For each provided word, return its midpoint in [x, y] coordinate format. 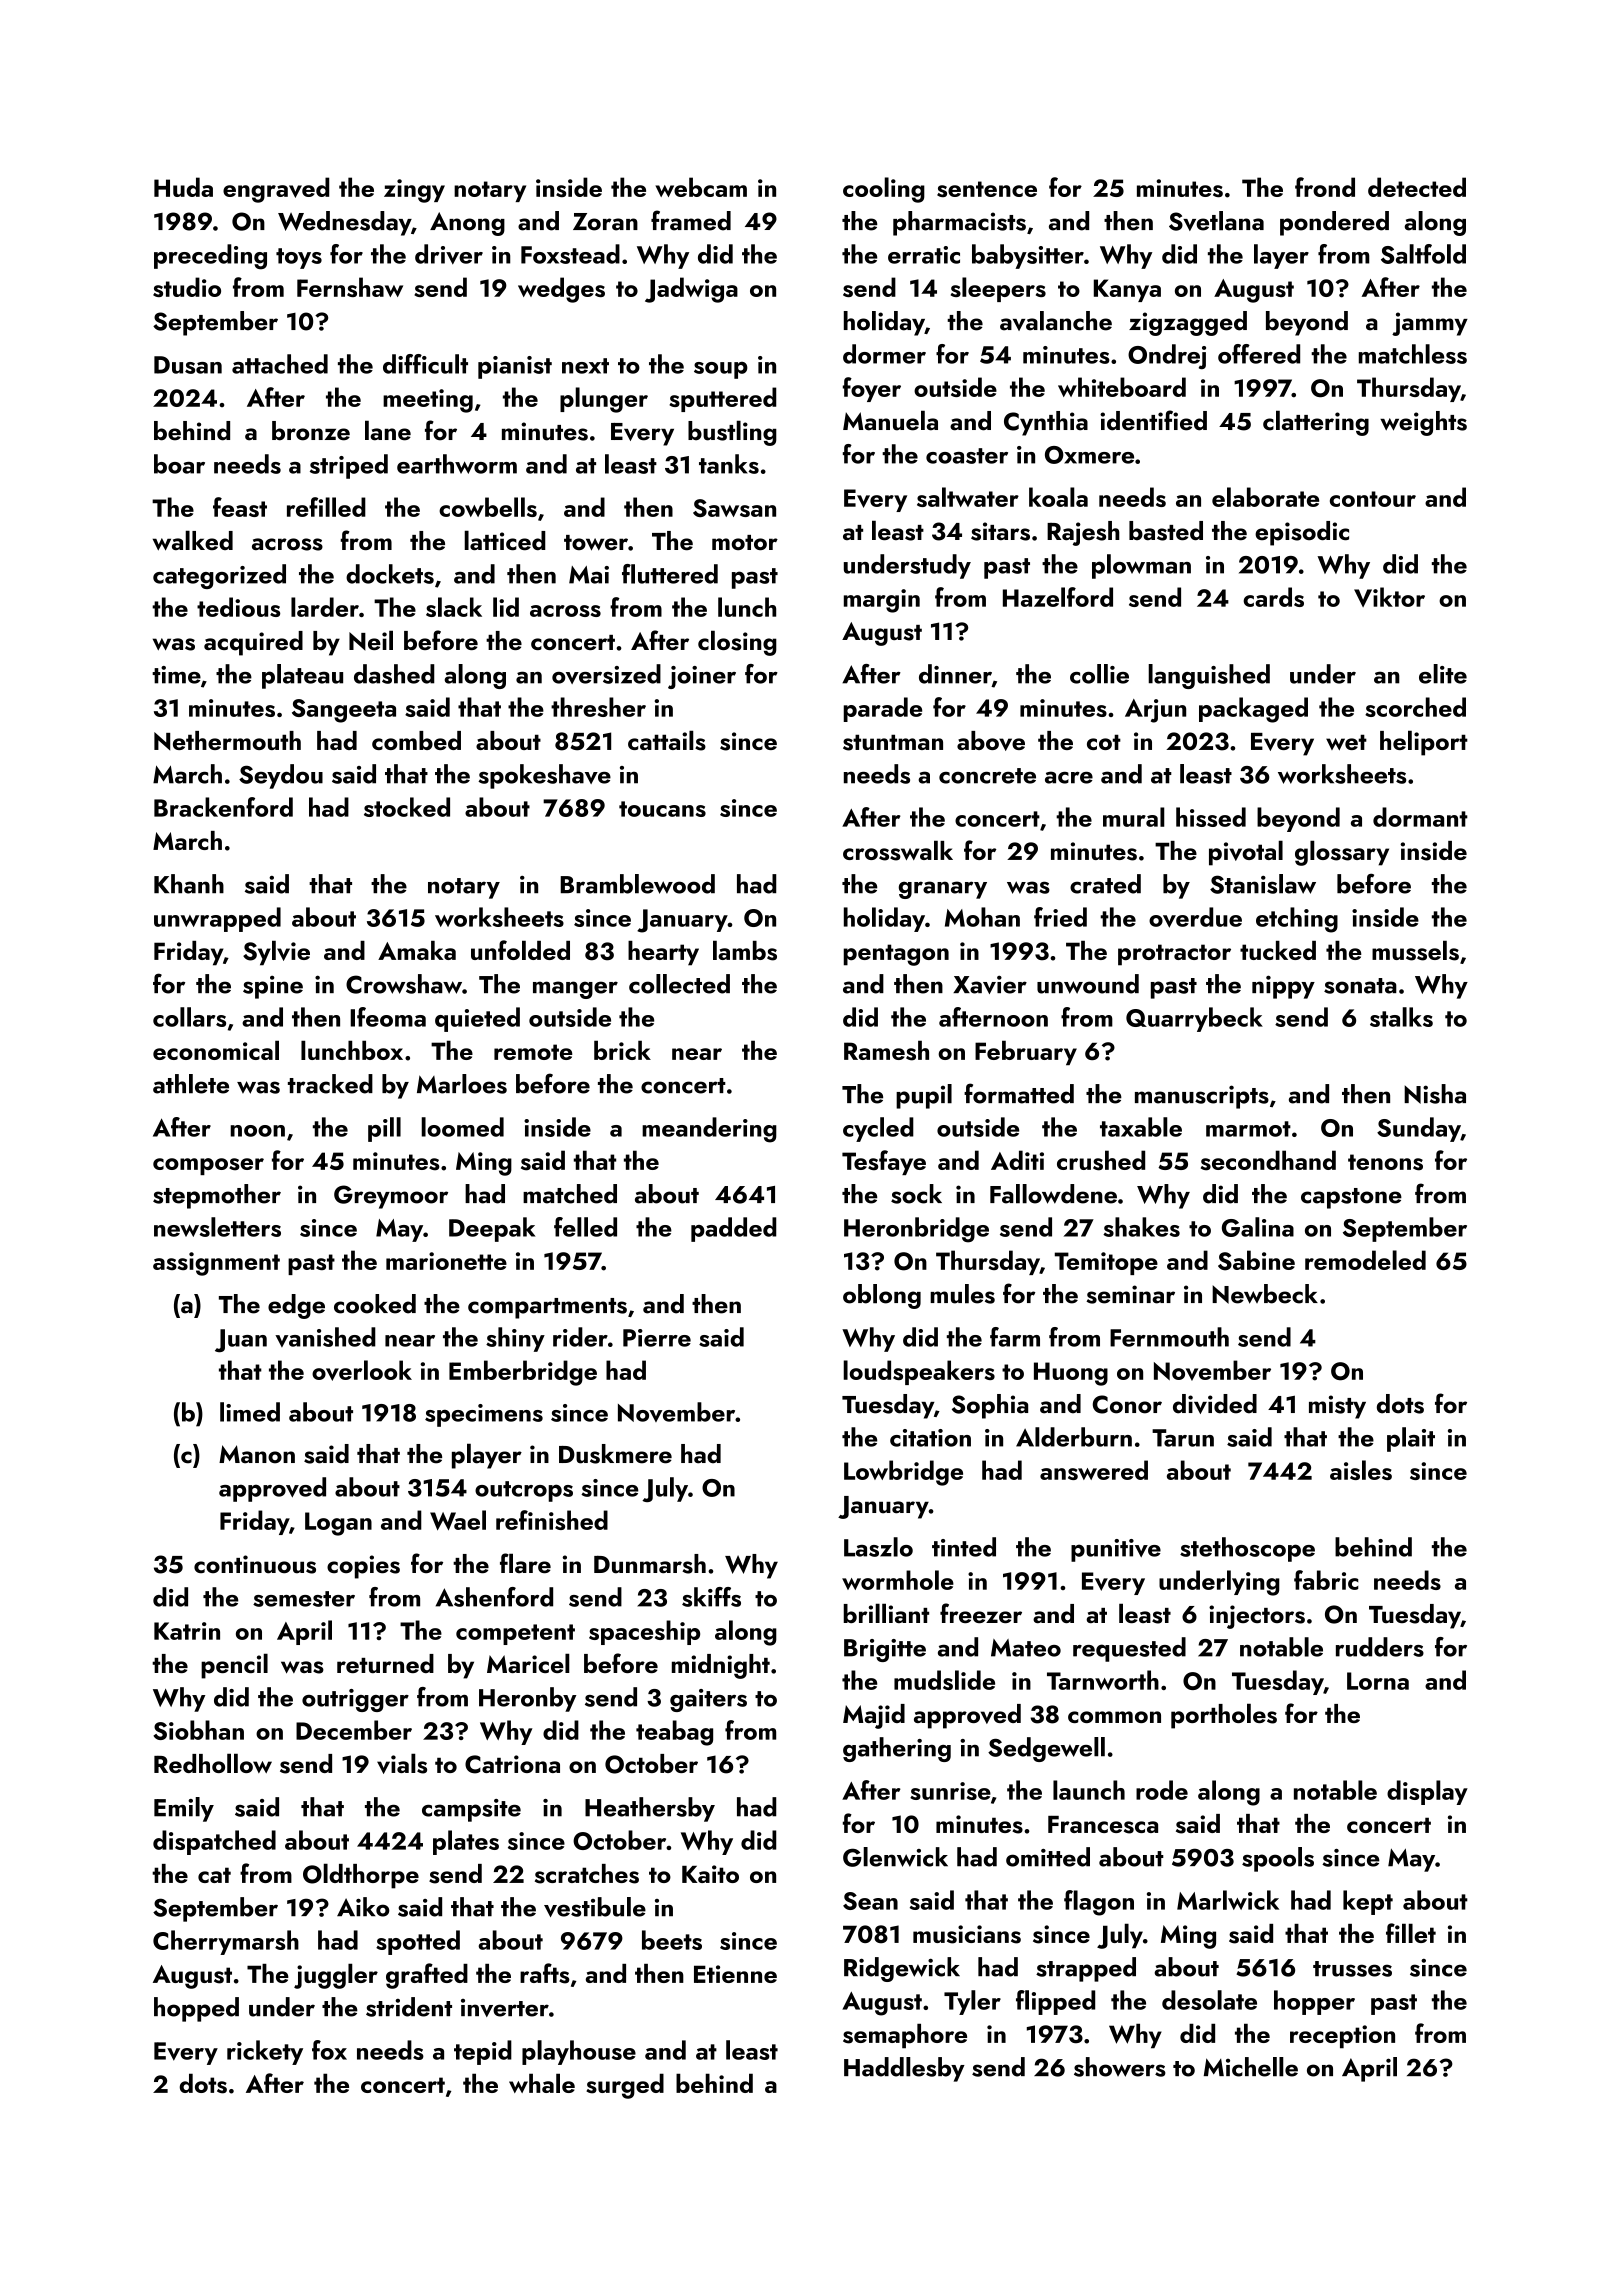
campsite [471, 1810]
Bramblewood [637, 884]
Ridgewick [902, 1969]
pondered [1334, 223]
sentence [987, 189]
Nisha [1435, 1094]
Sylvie [276, 953]
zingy [414, 191]
